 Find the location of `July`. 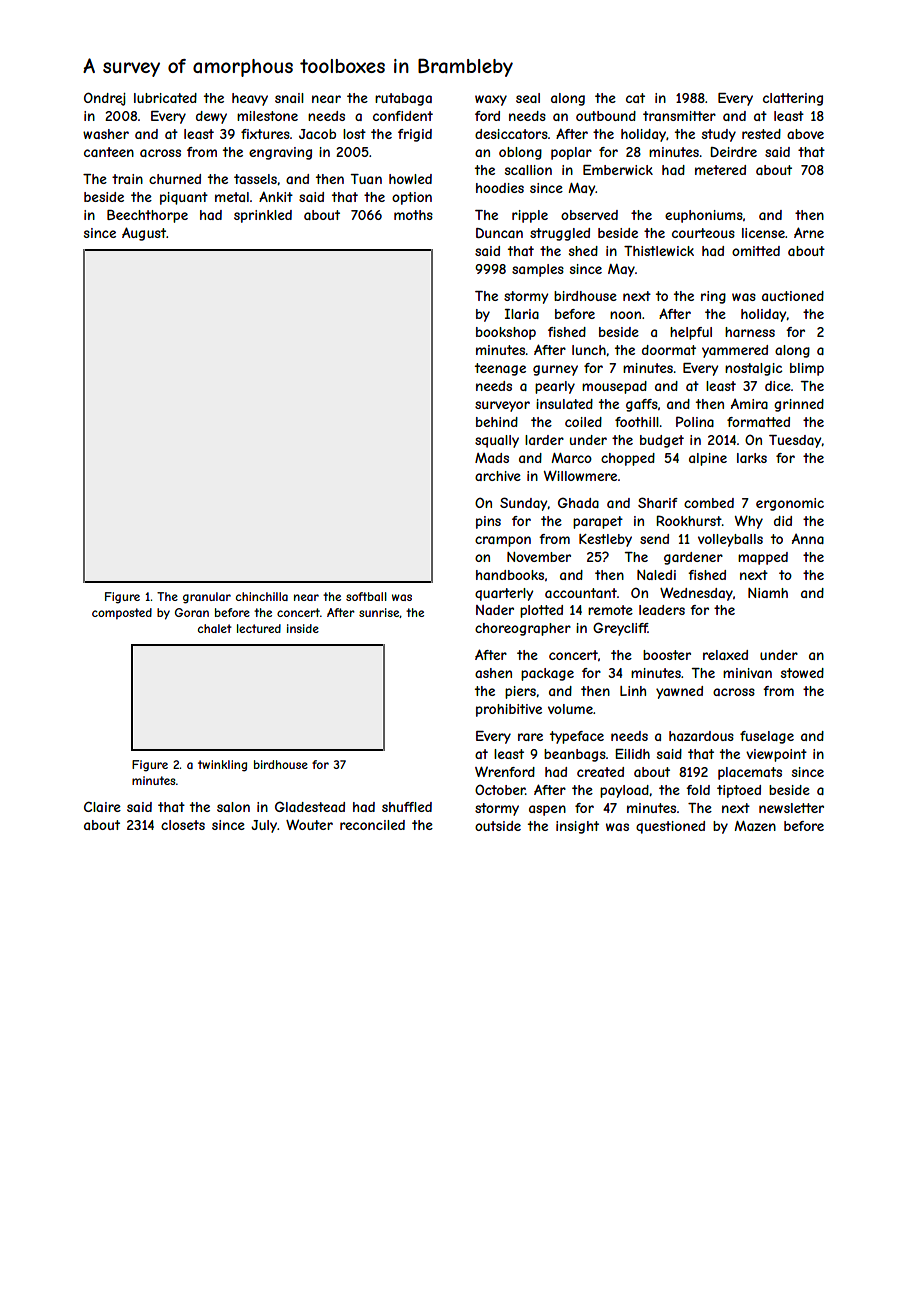

July is located at coordinates (264, 826).
